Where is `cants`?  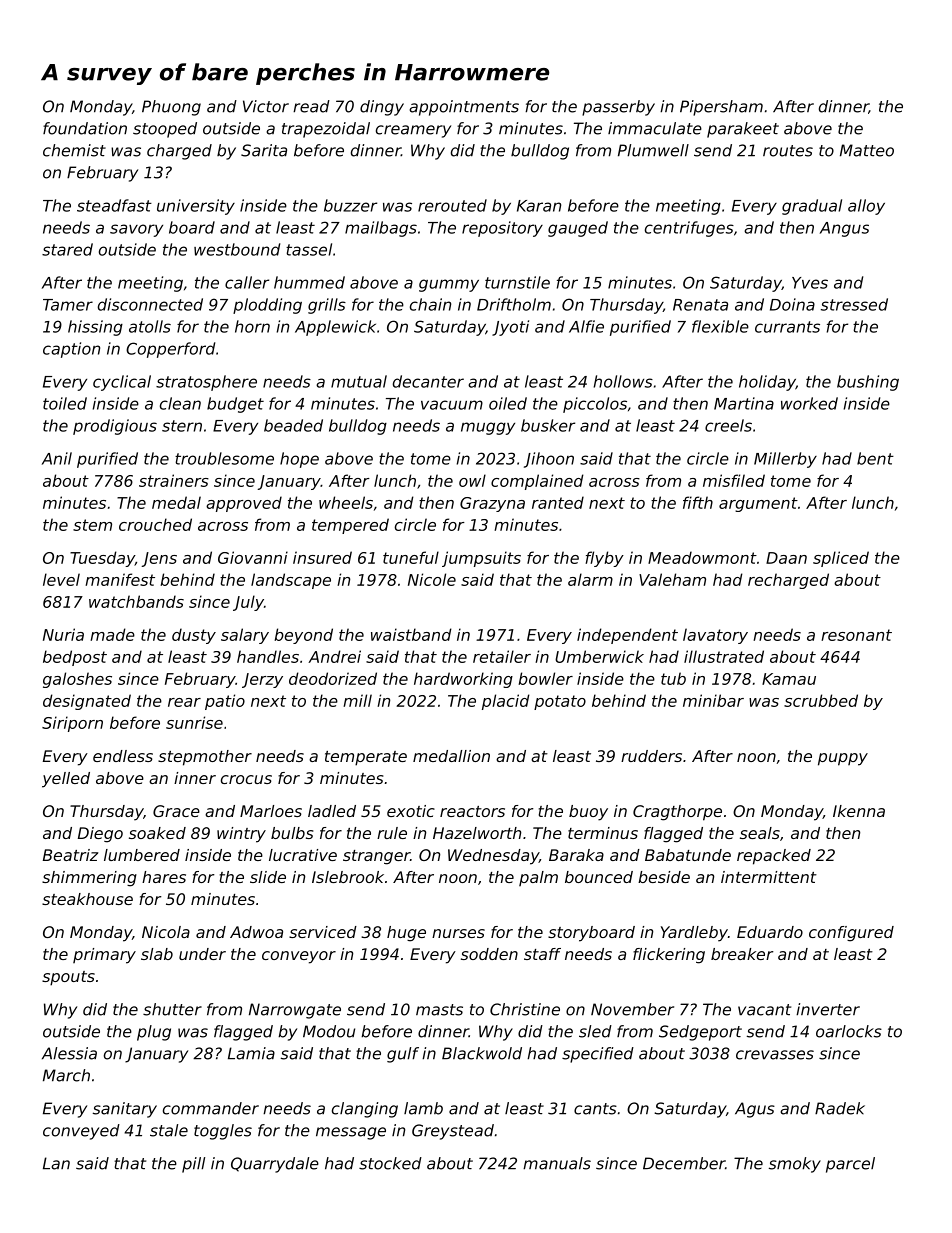 cants is located at coordinates (595, 1109).
